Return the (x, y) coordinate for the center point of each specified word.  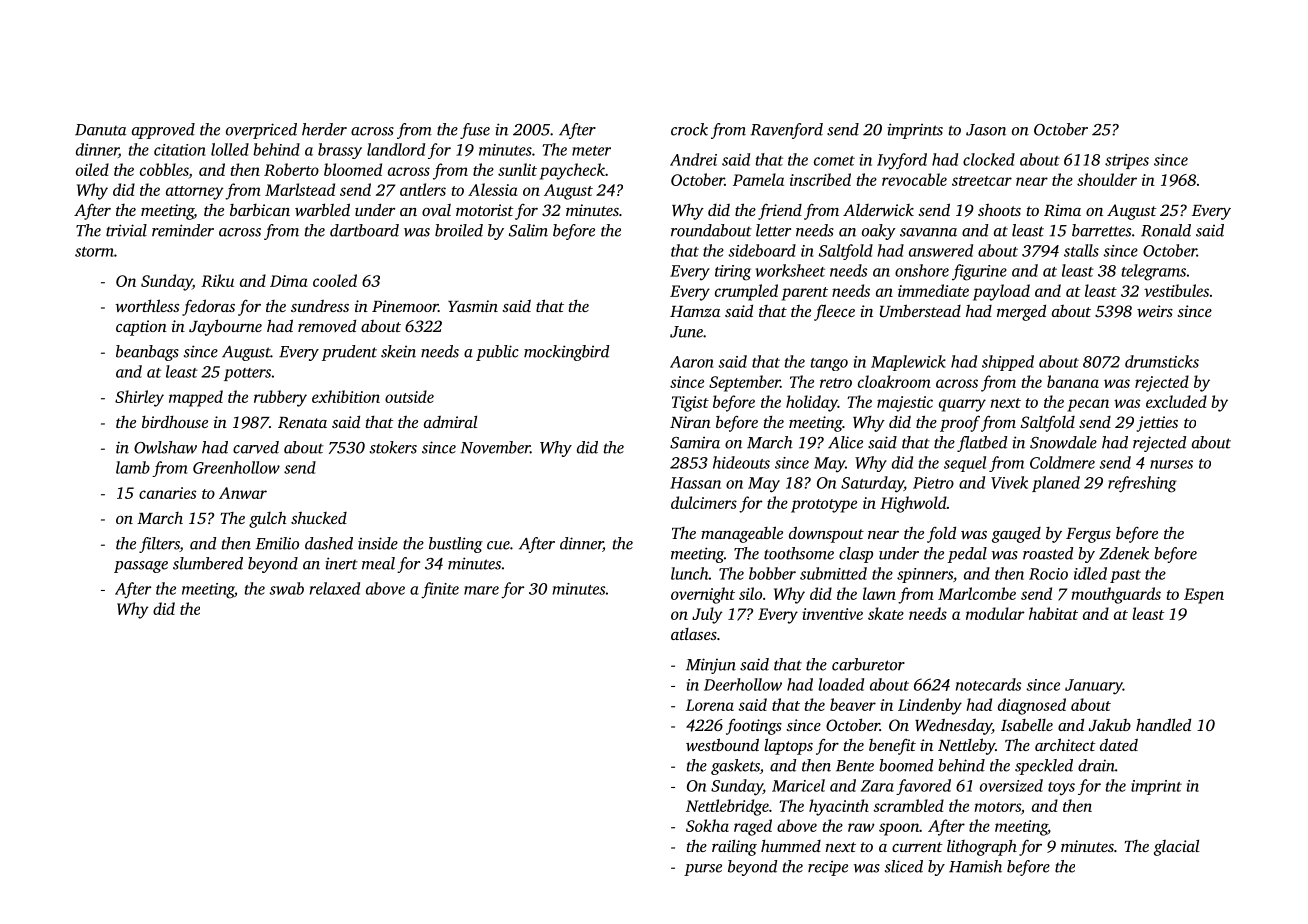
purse (703, 870)
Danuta (101, 130)
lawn (879, 593)
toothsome (799, 553)
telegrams (1154, 272)
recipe (828, 868)
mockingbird (566, 353)
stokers (393, 447)
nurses (1171, 464)
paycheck (572, 171)
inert (341, 563)
